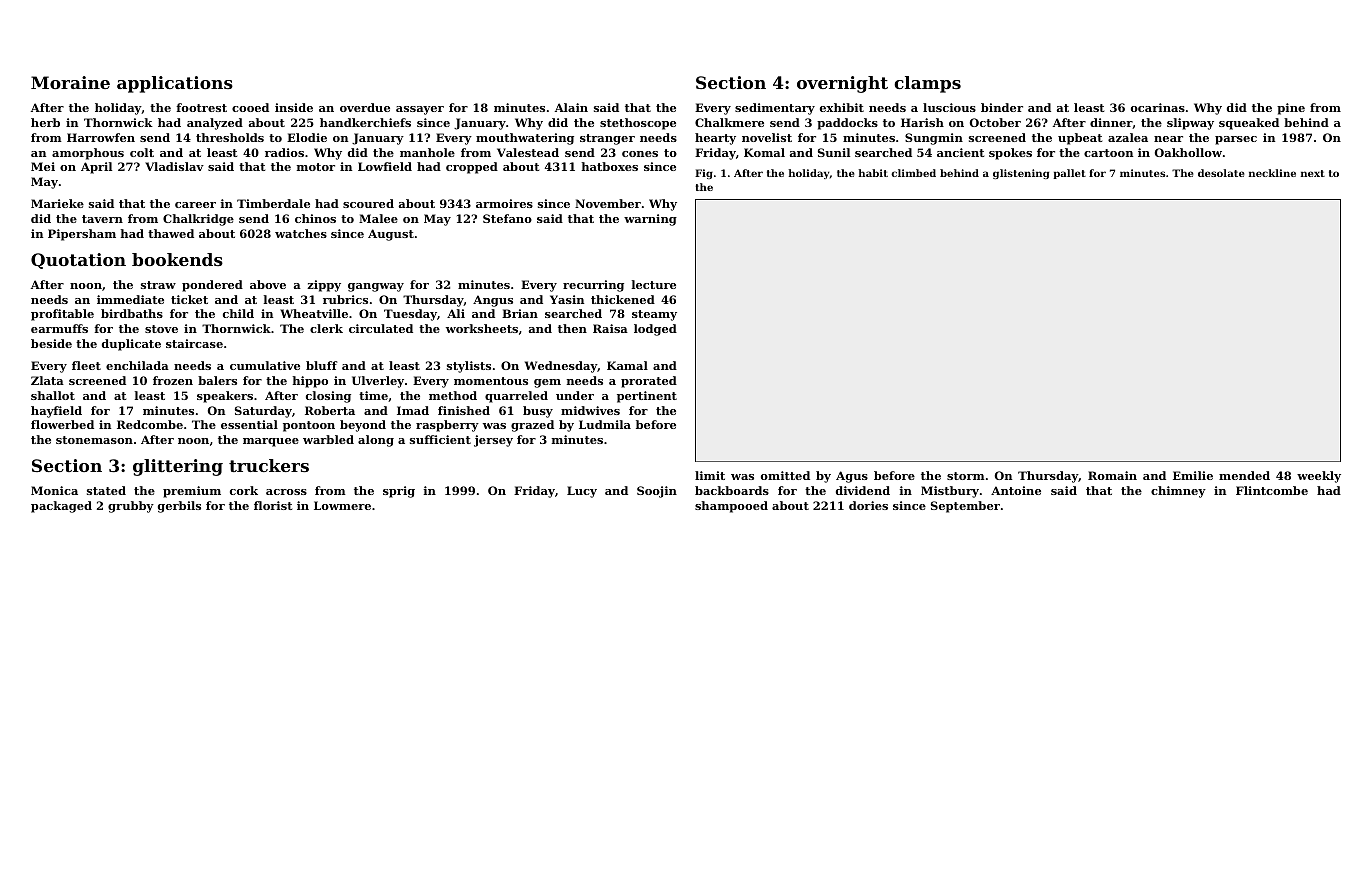  What do you see at coordinates (1291, 109) in the page?
I see `pine` at bounding box center [1291, 109].
